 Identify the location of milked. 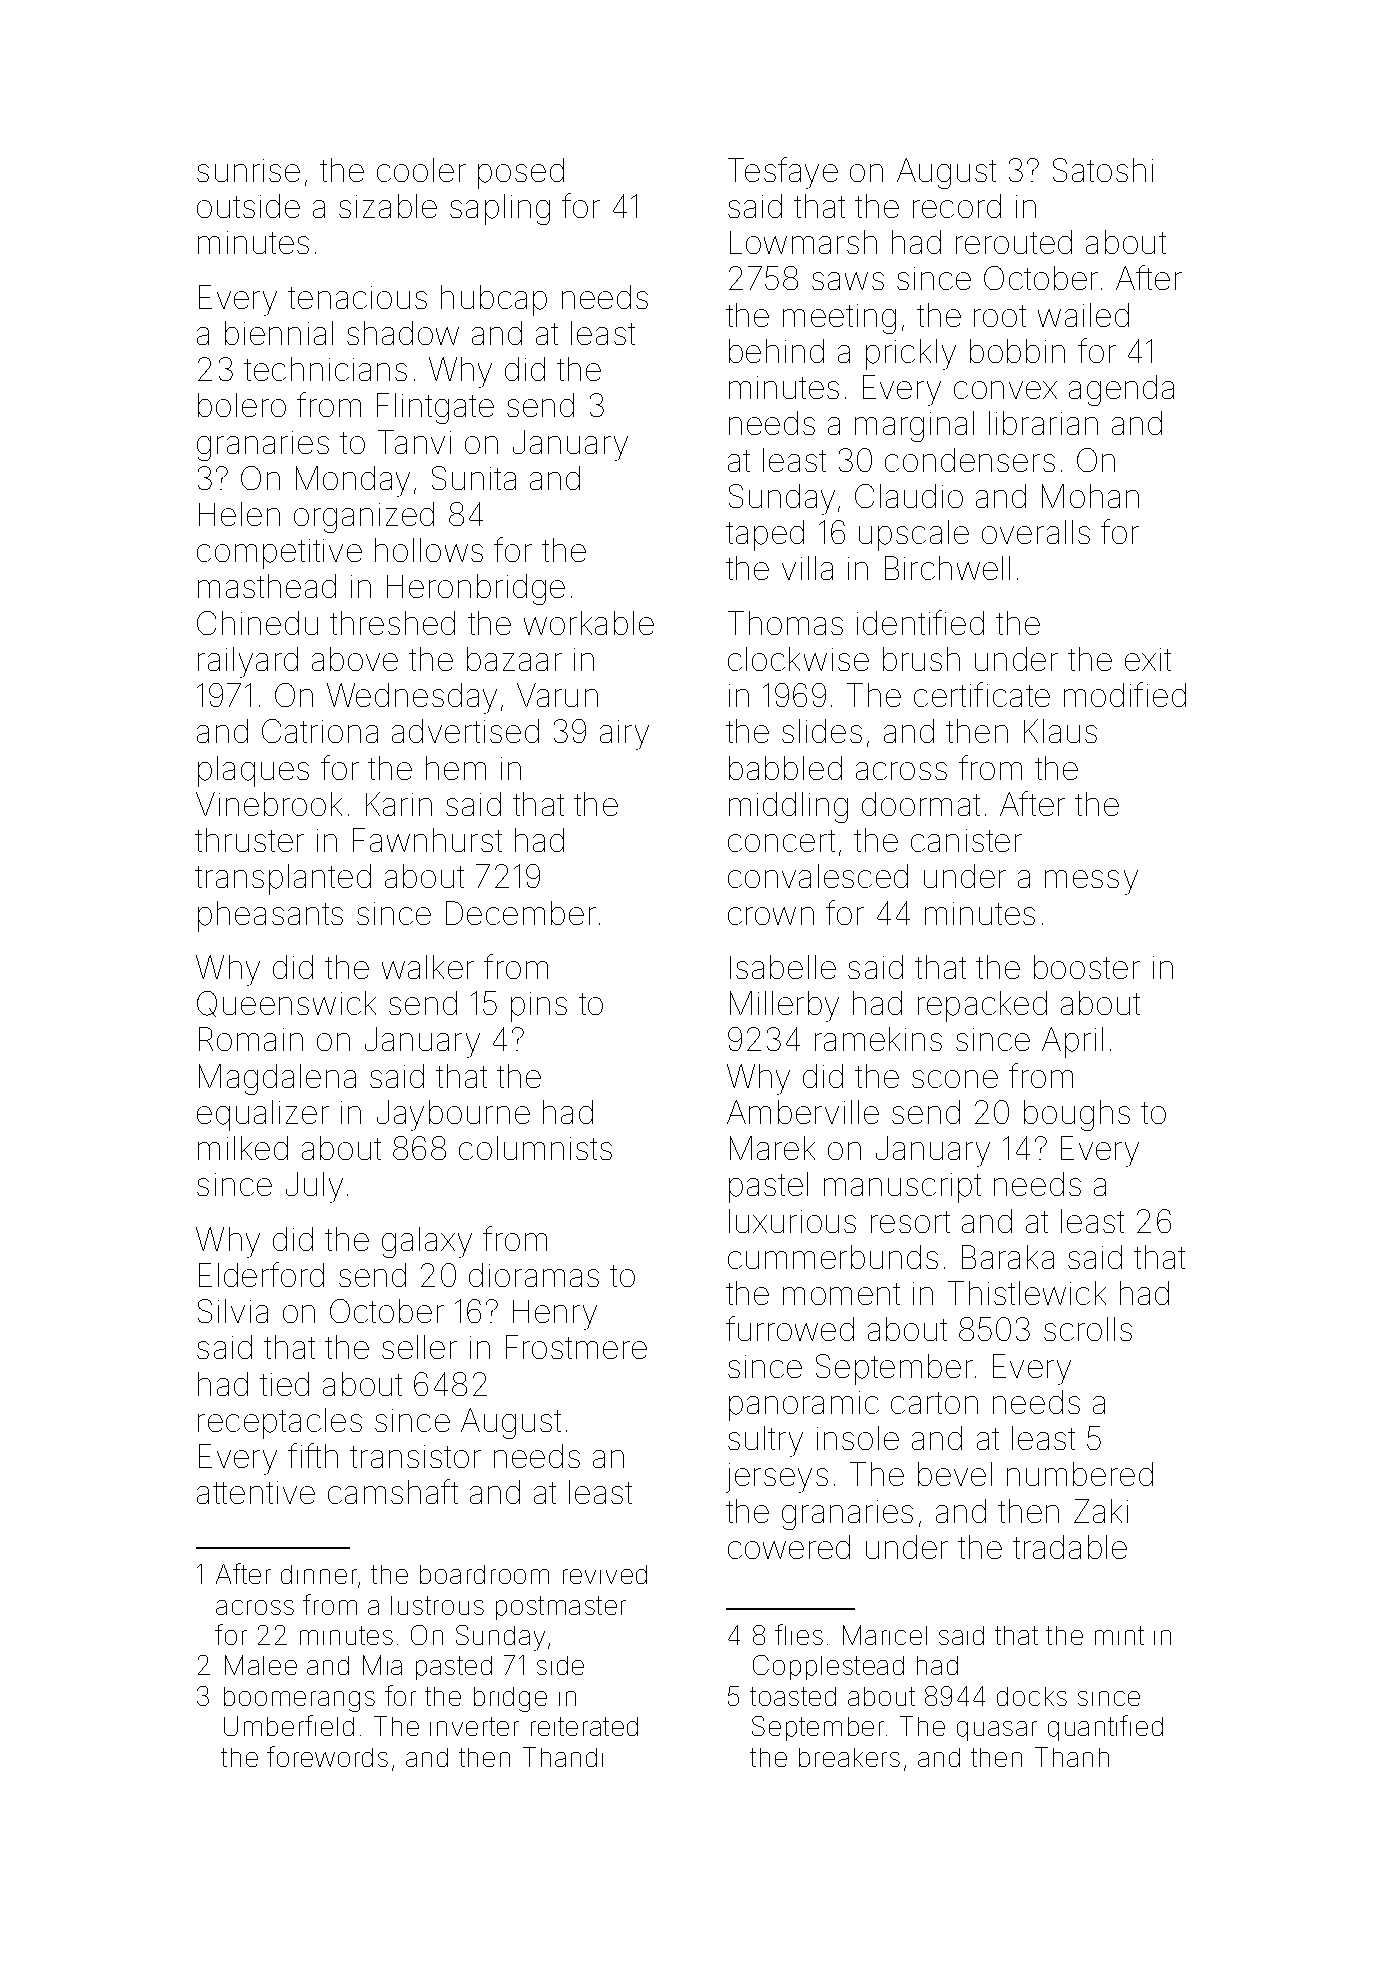
(243, 1148).
